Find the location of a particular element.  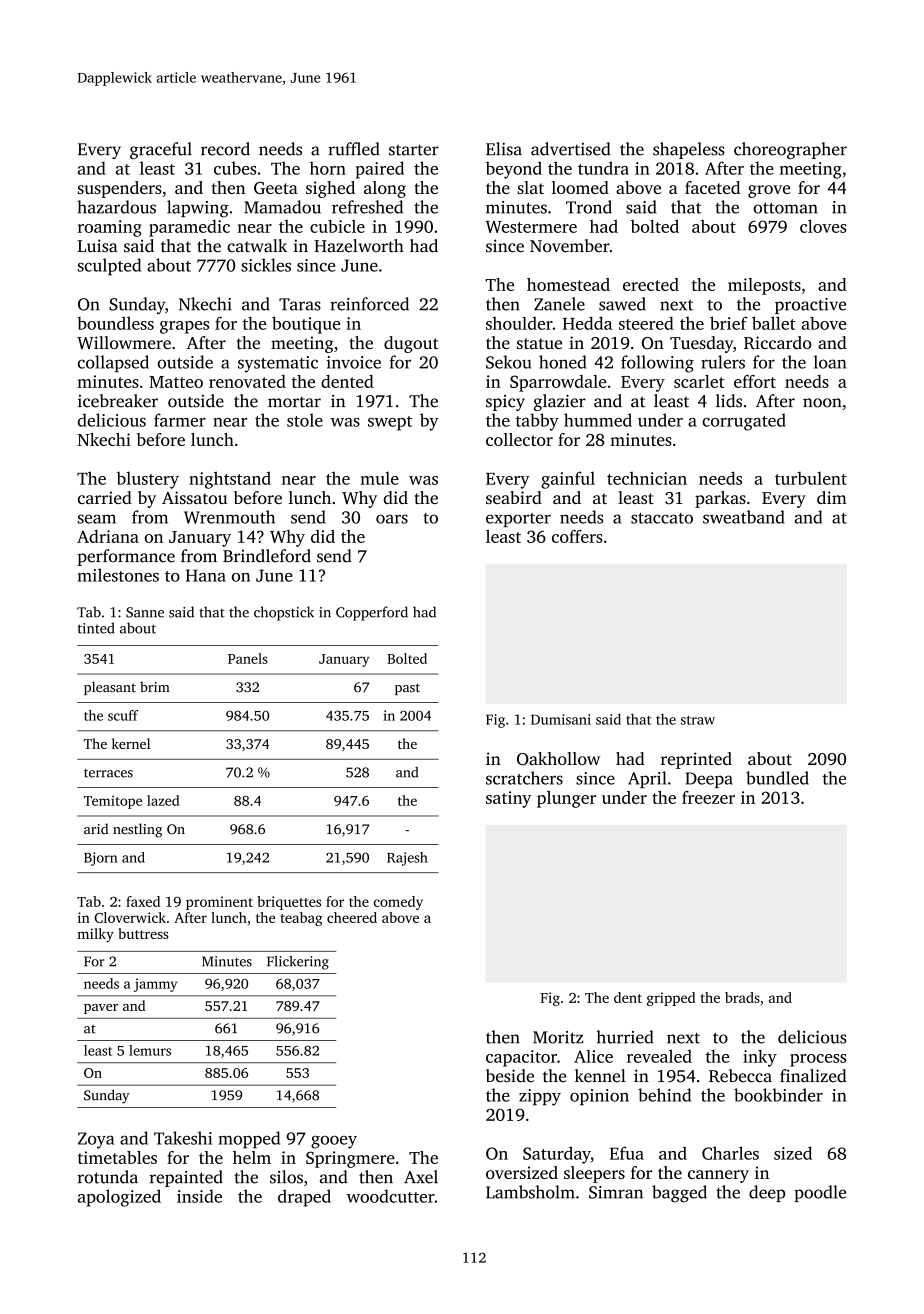

catwalk is located at coordinates (257, 246).
